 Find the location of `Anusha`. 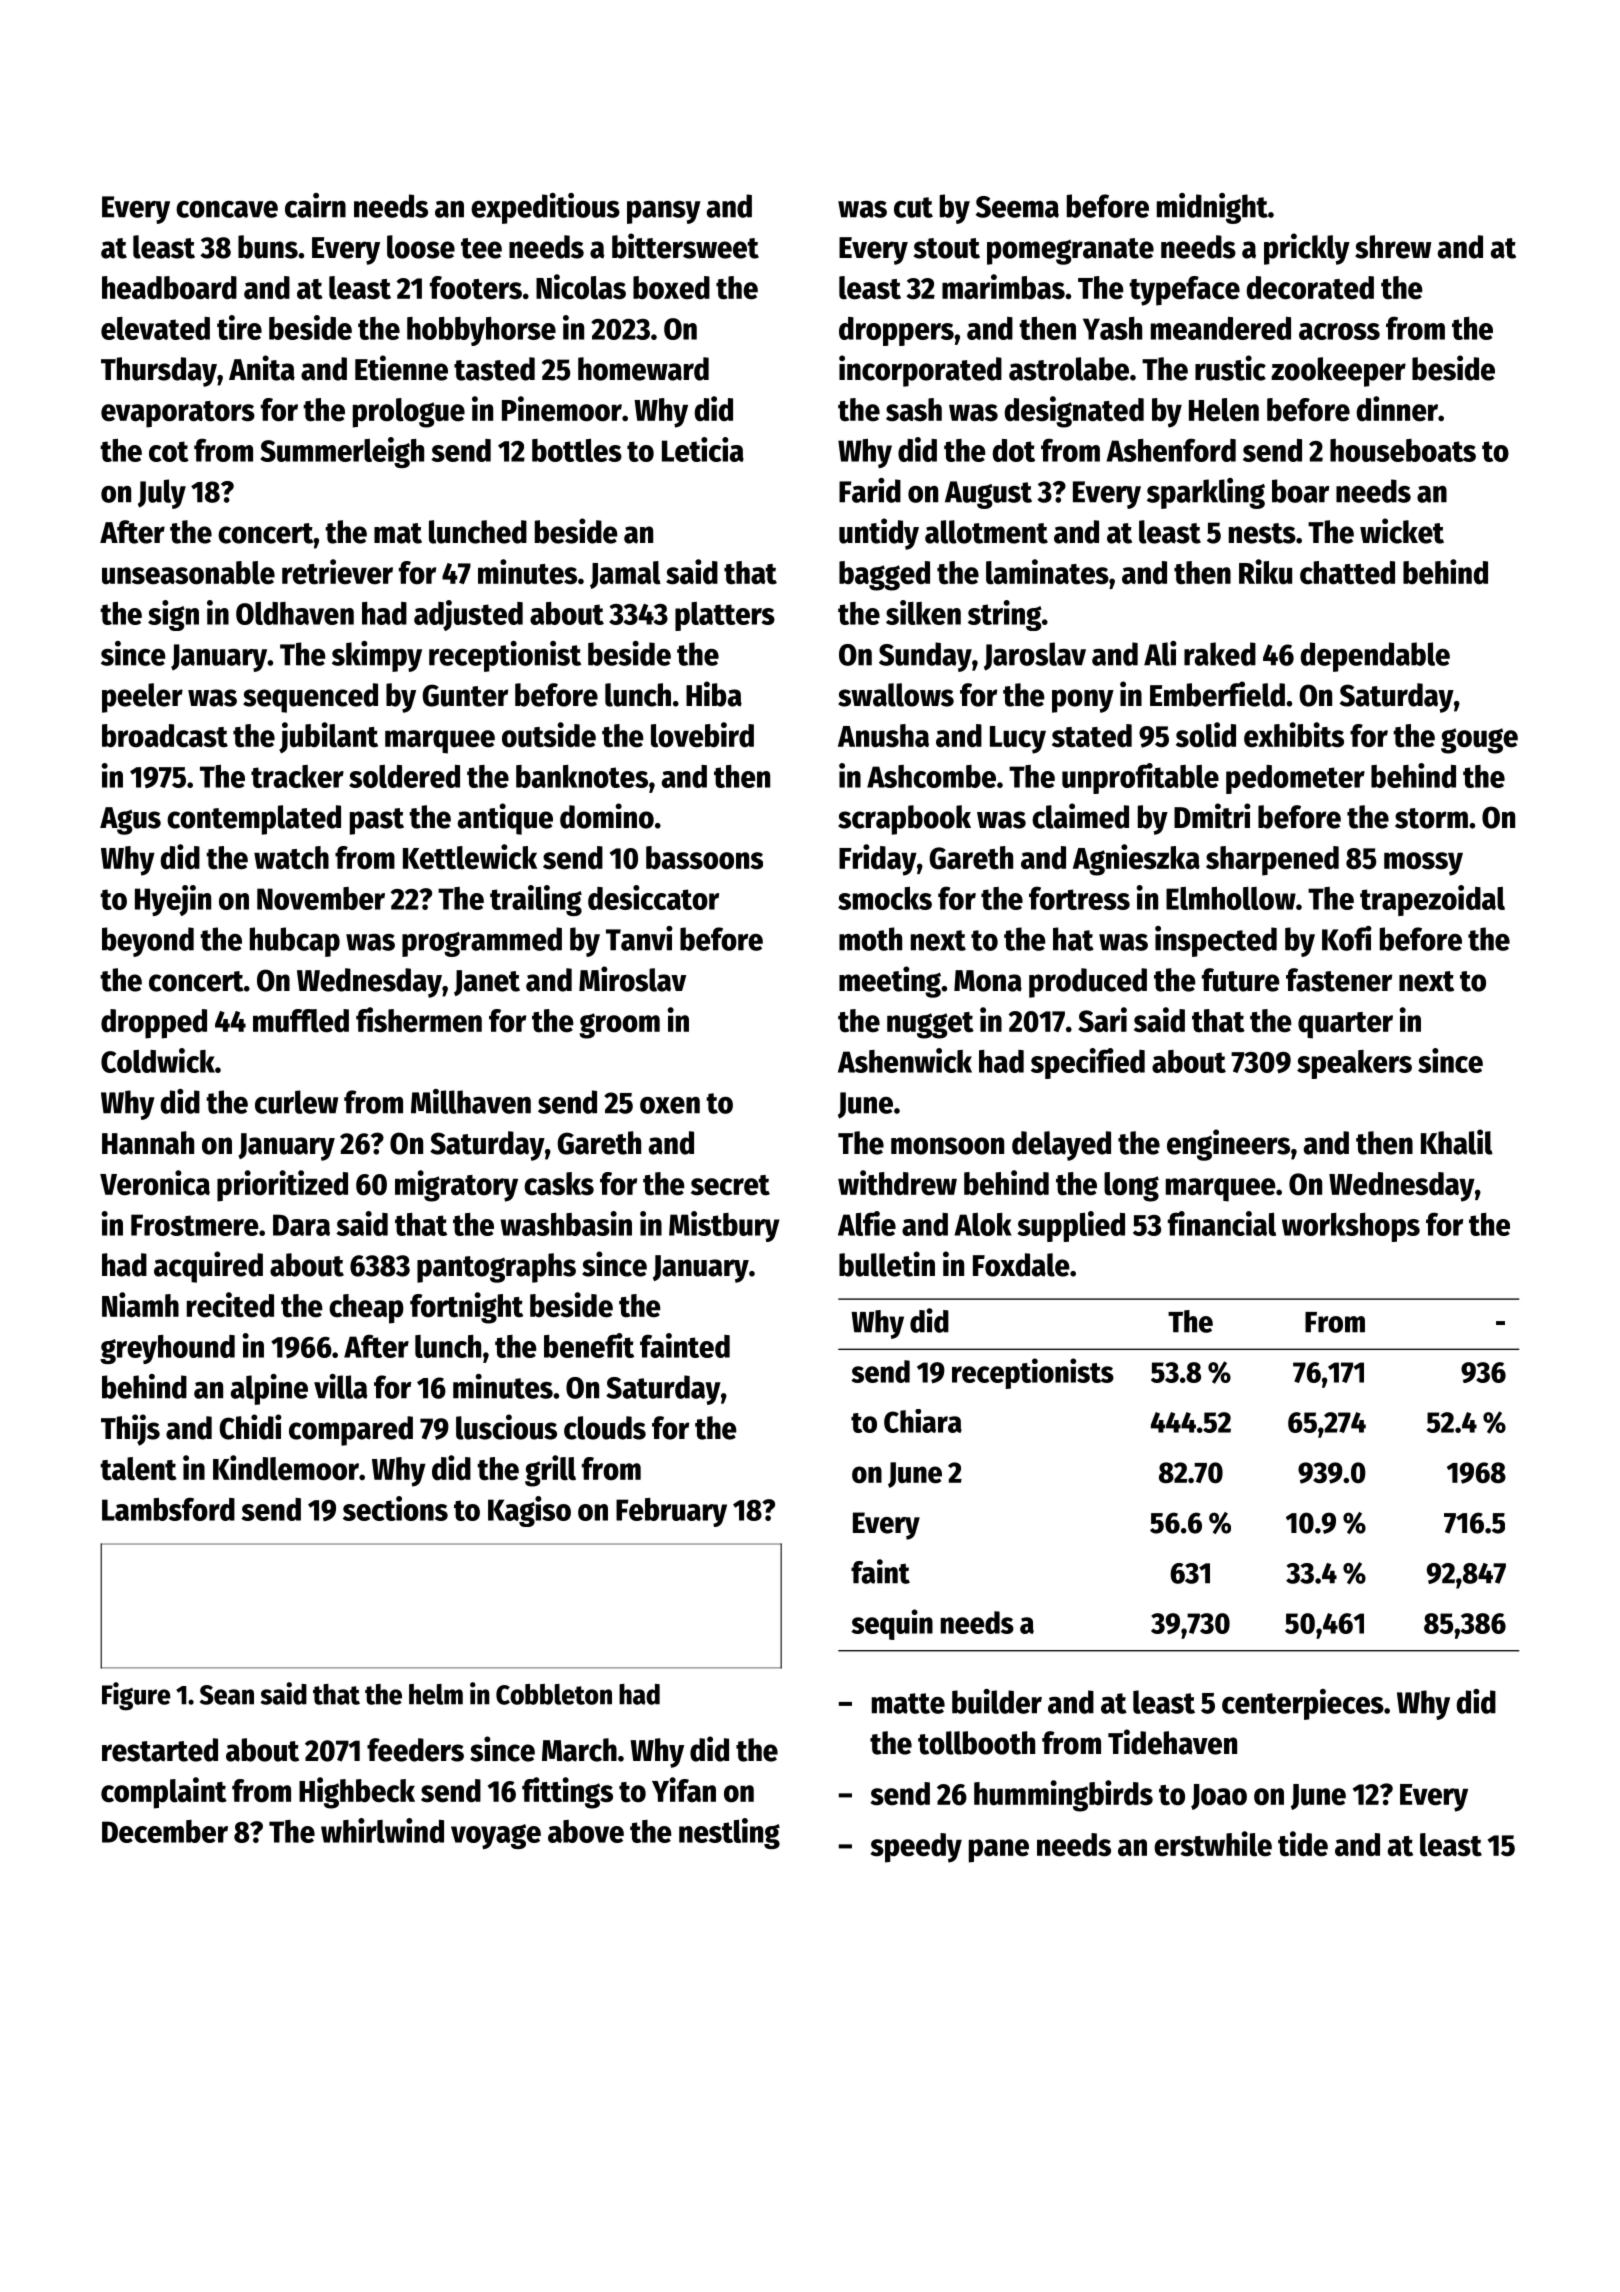

Anusha is located at coordinates (883, 736).
